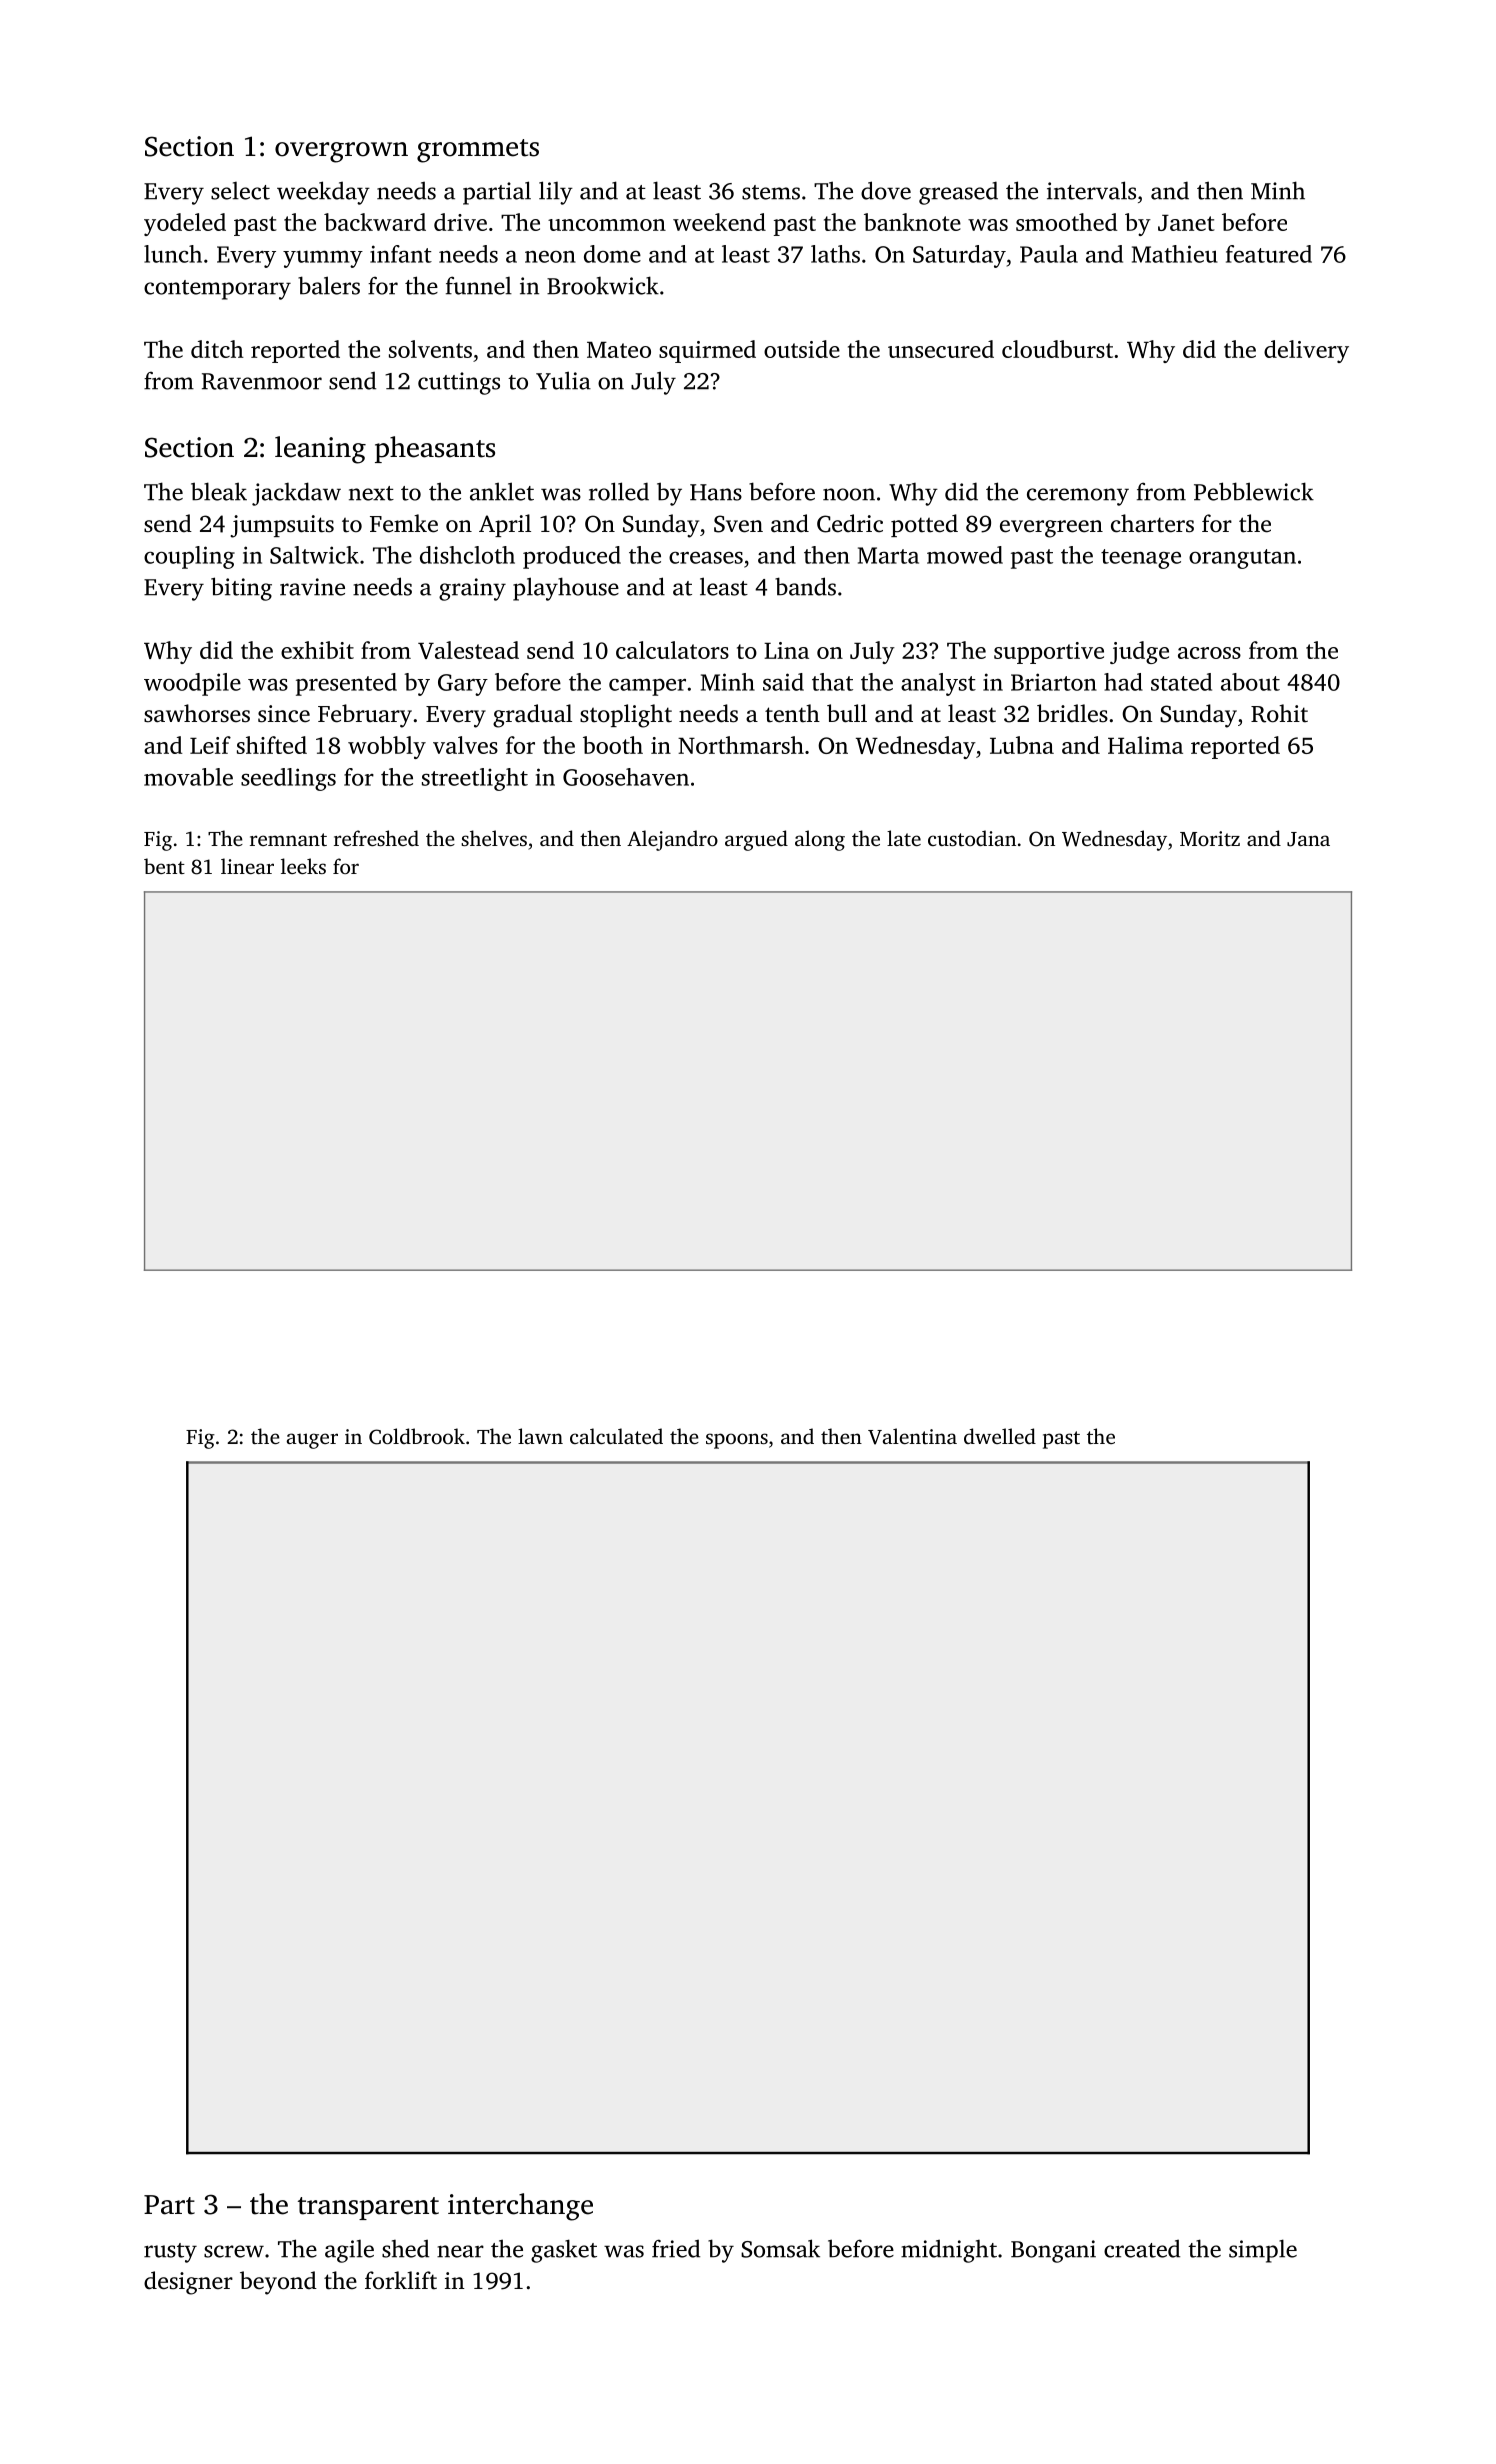 Image resolution: width=1496 pixels, height=2464 pixels. What do you see at coordinates (1263, 2251) in the image?
I see `simple` at bounding box center [1263, 2251].
